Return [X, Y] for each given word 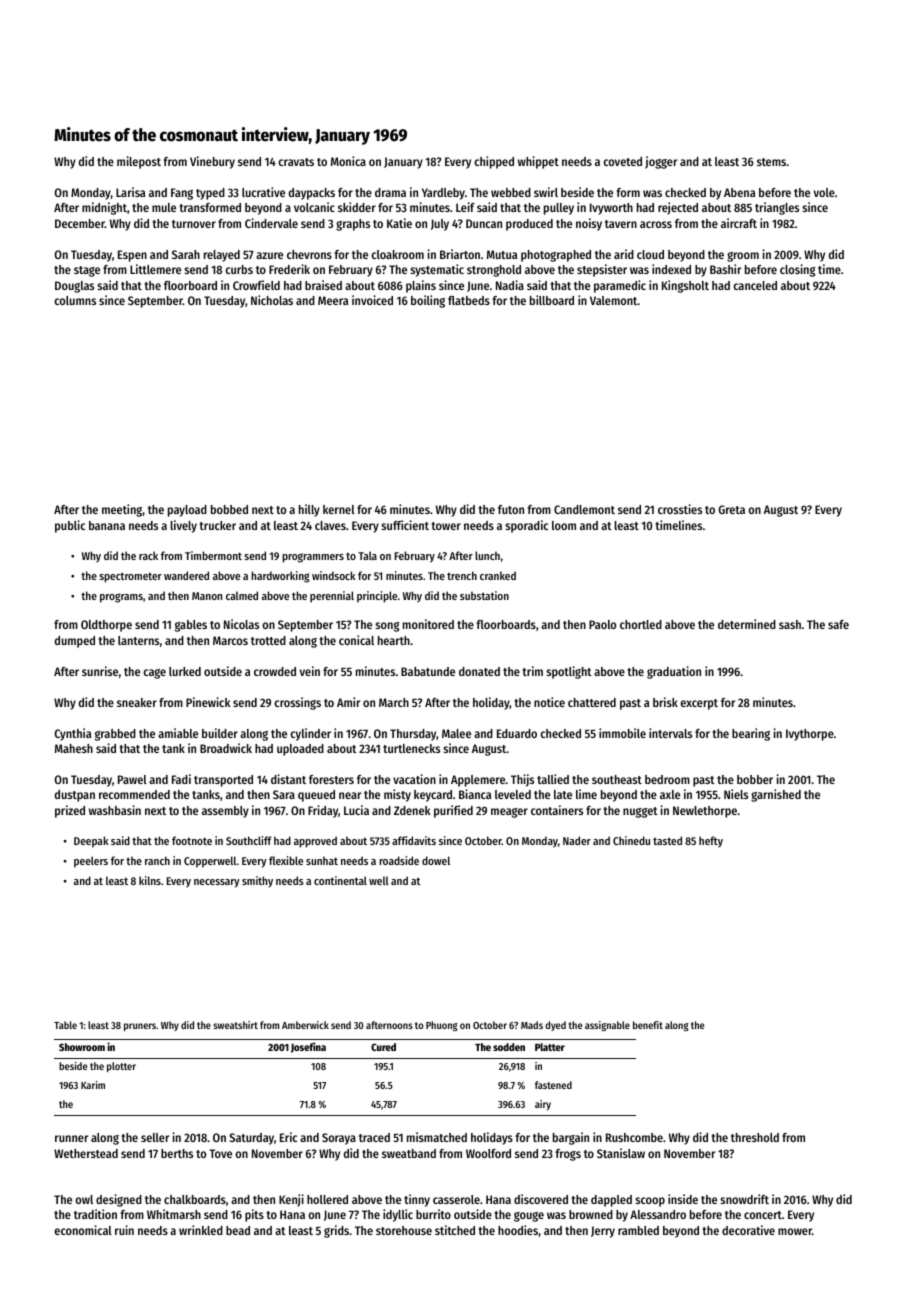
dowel [436, 860]
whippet [538, 162]
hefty [711, 842]
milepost [139, 162]
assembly [225, 812]
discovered [541, 1199]
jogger [661, 162]
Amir [348, 702]
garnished [776, 795]
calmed [242, 595]
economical [83, 1230]
